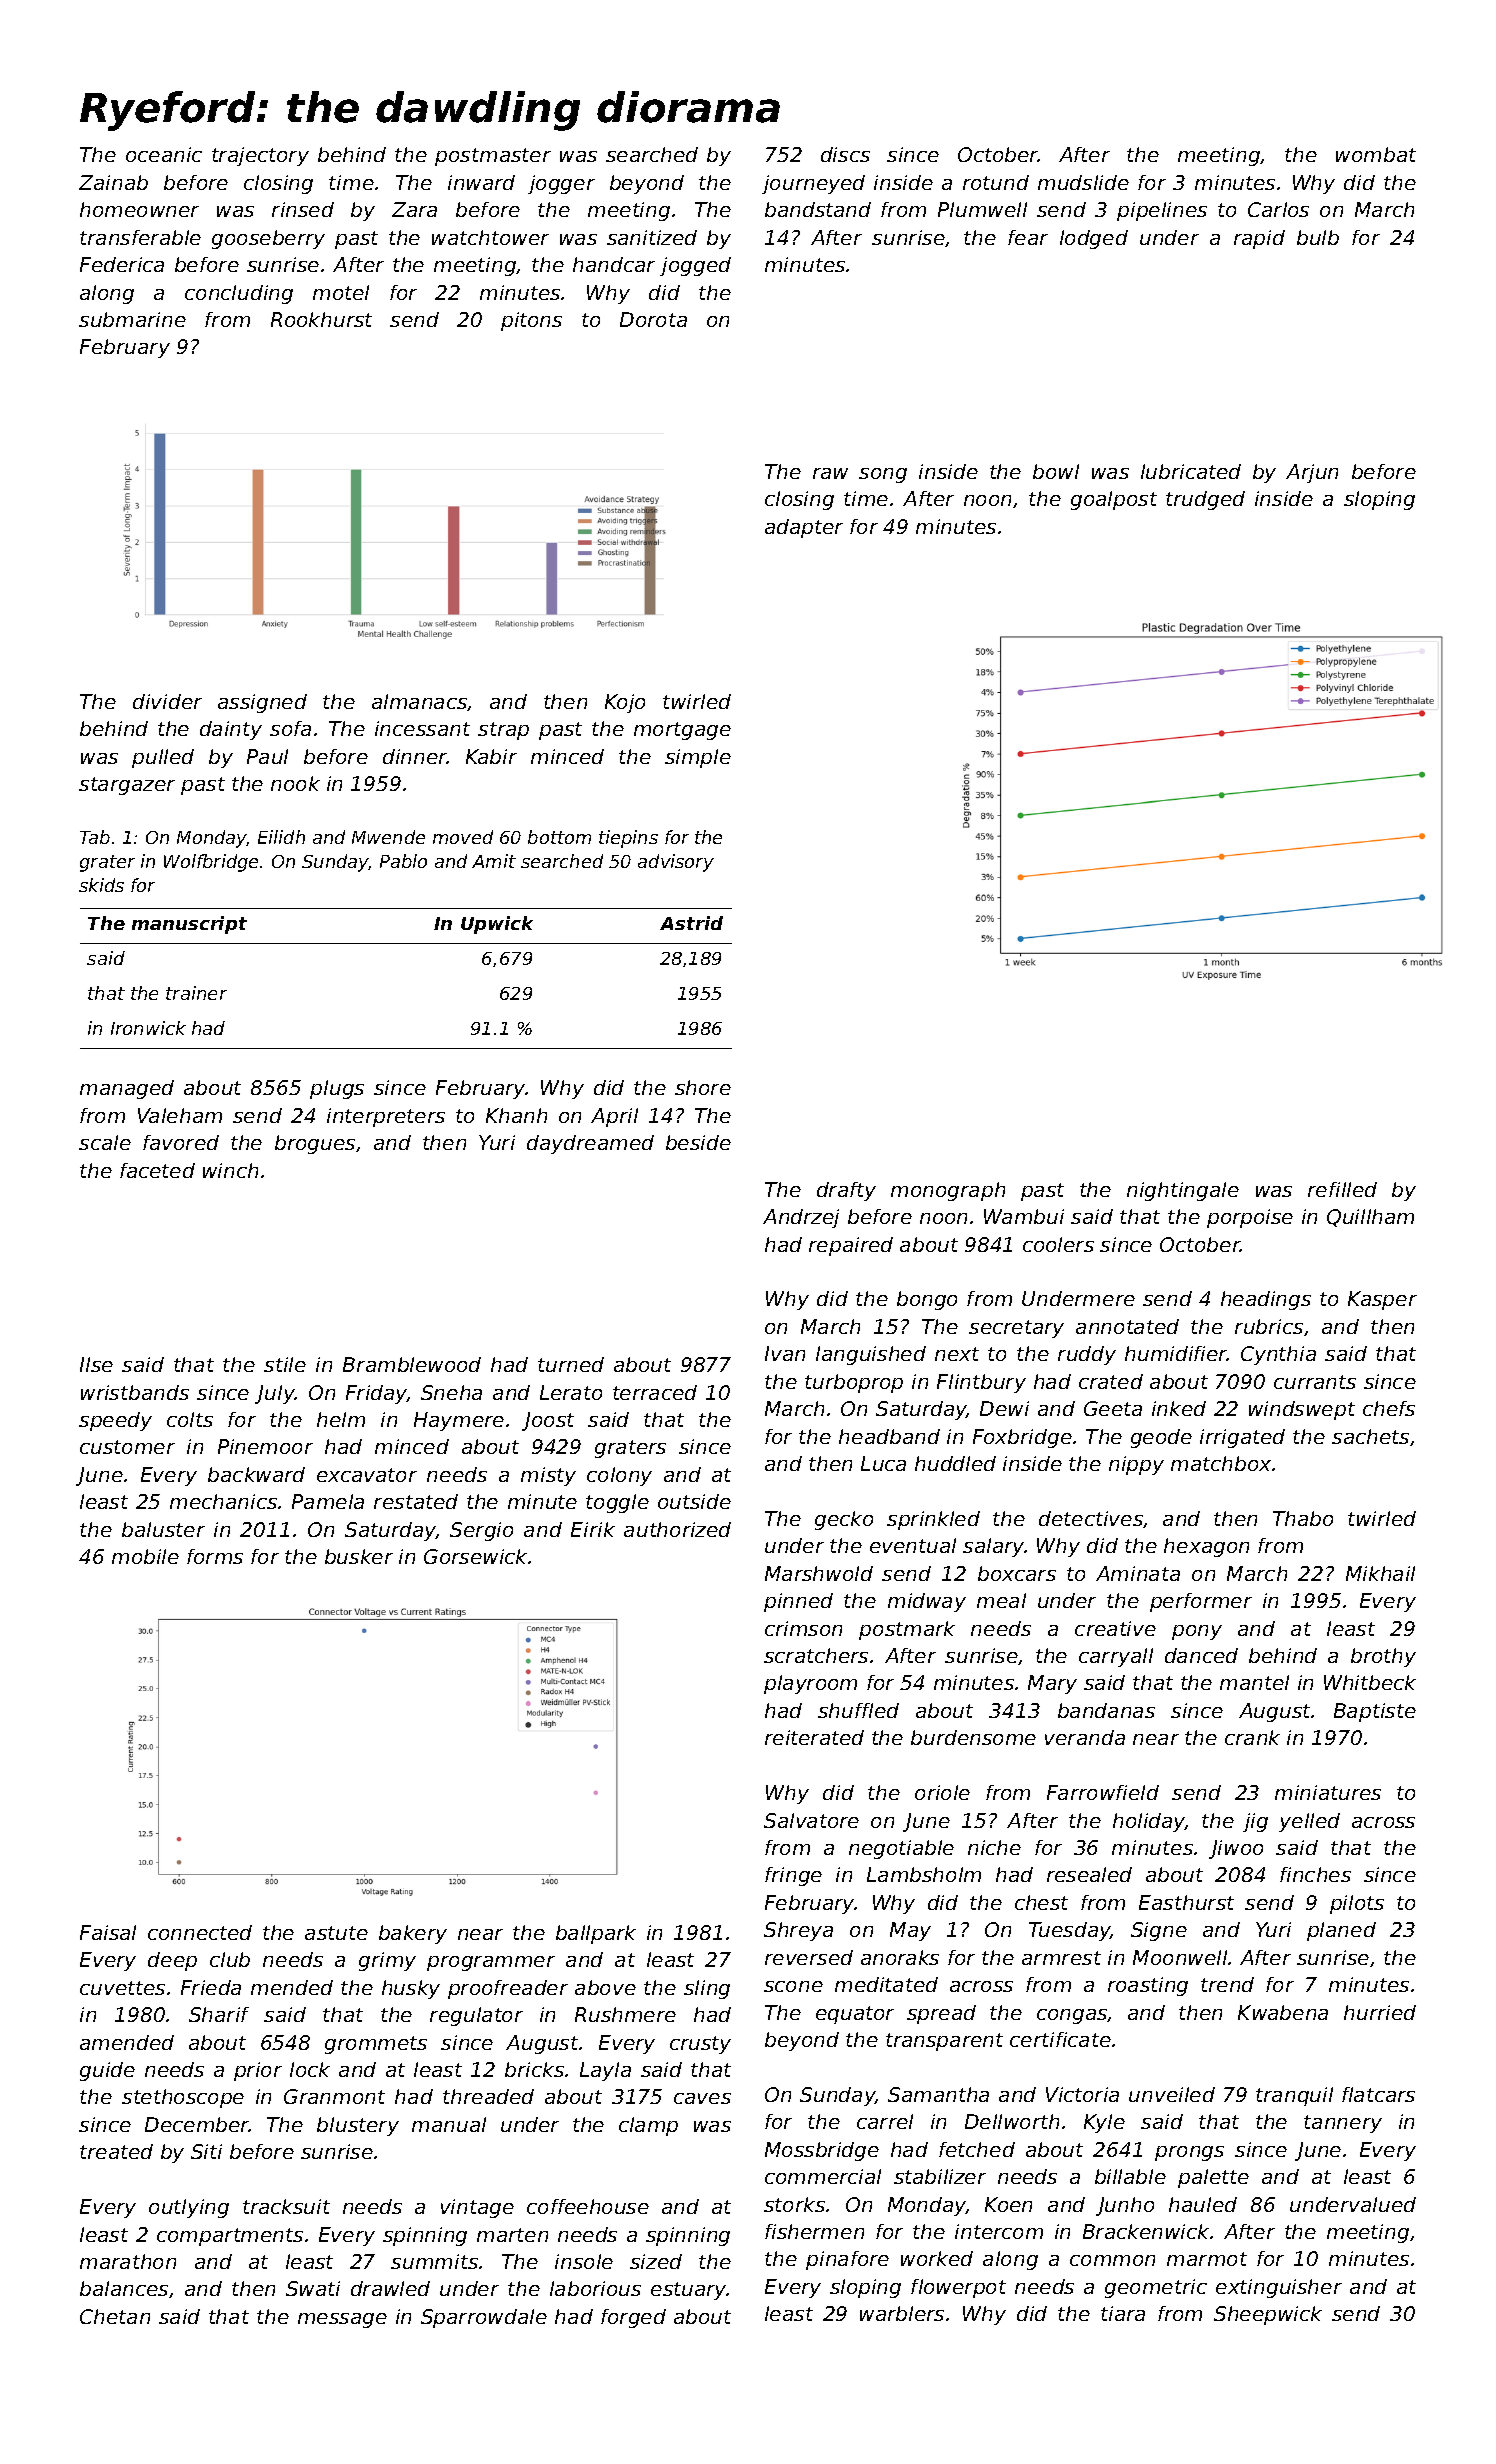 The width and height of the screenshot is (1496, 2464). I want to click on regulator, so click(476, 2016).
